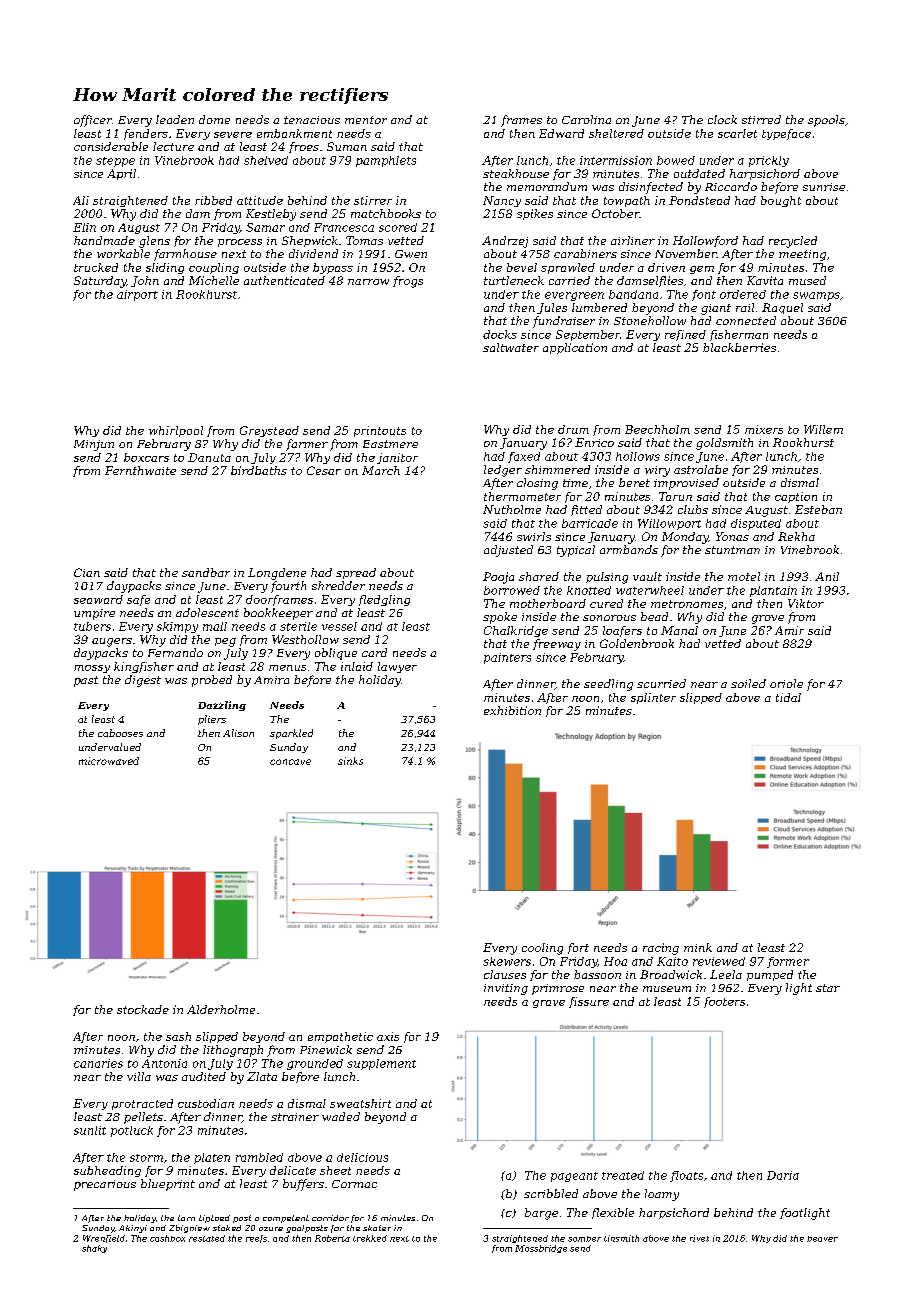 The image size is (924, 1308). Describe the element at coordinates (366, 120) in the document. I see `mentor` at that location.
